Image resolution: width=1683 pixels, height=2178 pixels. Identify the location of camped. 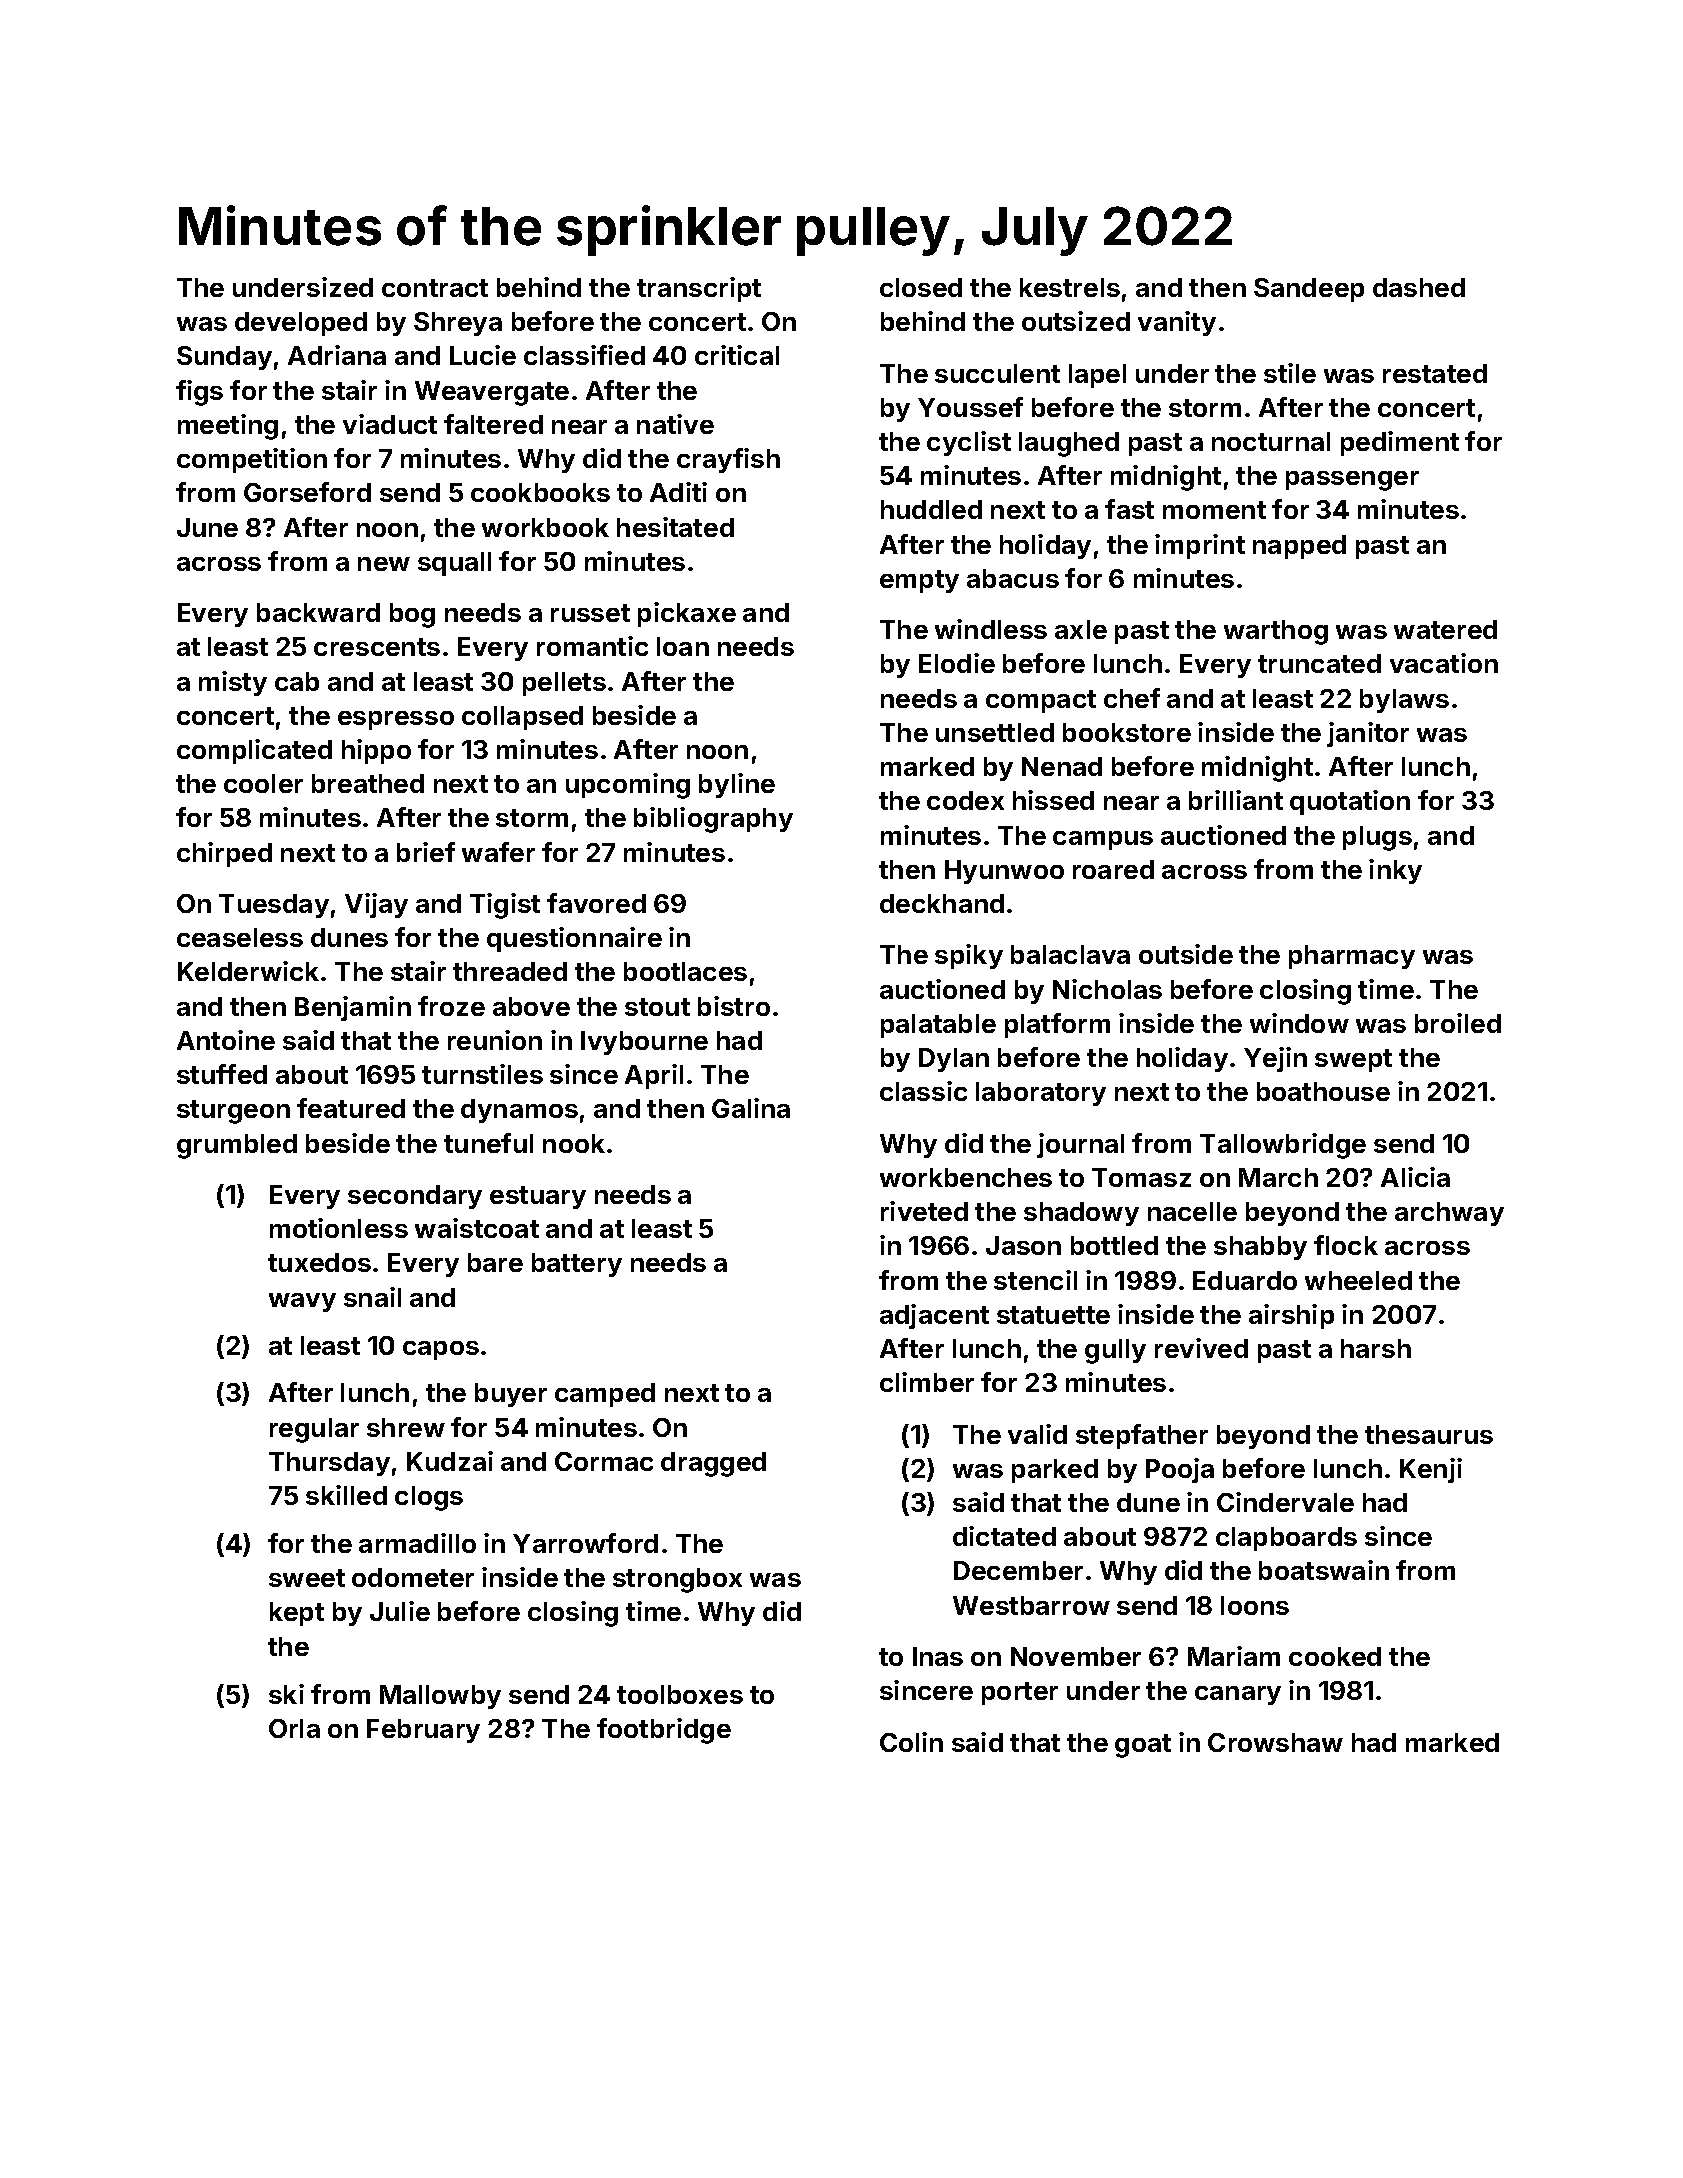
(605, 1395).
